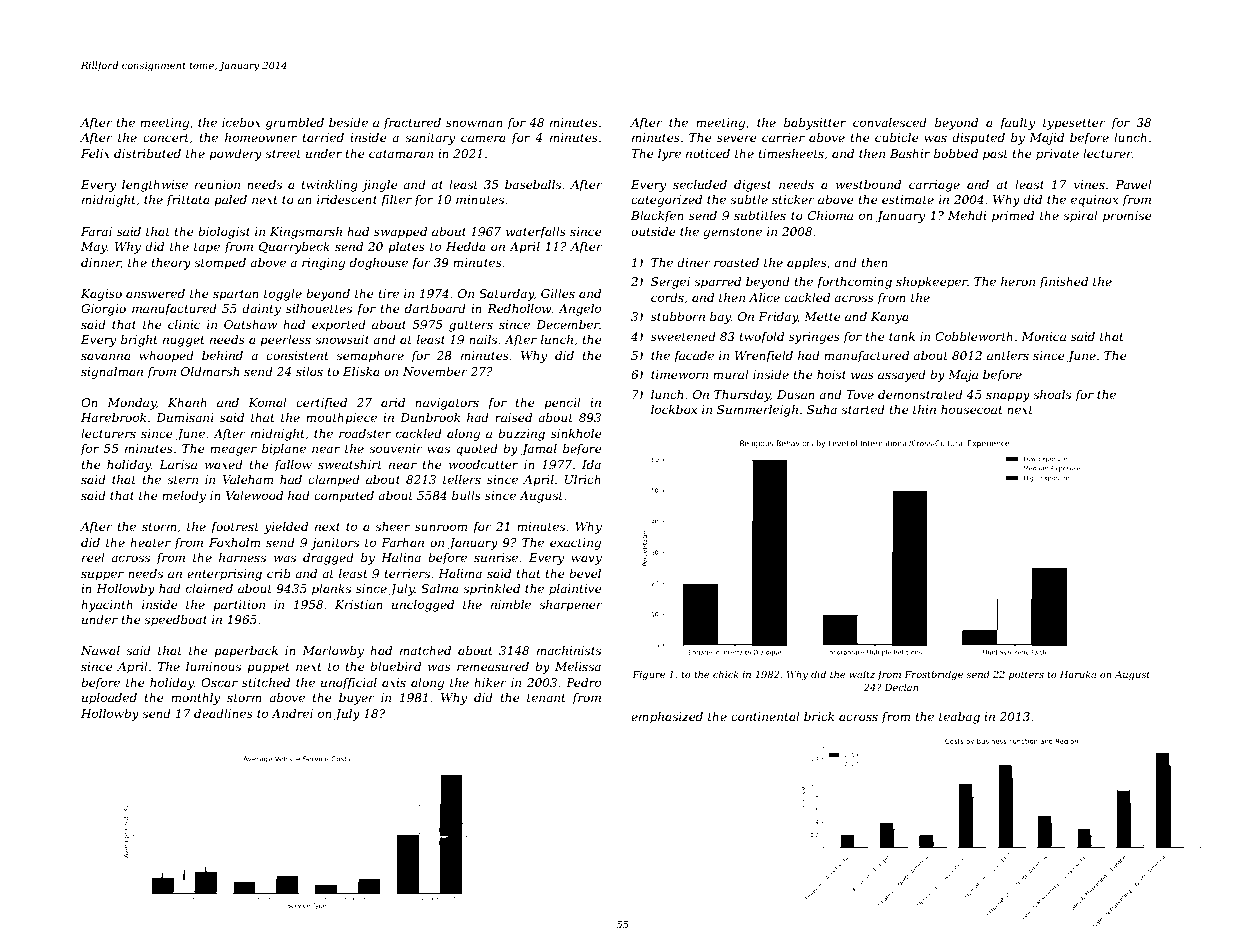 This screenshot has height=952, width=1233. I want to click on Eliska, so click(361, 371).
